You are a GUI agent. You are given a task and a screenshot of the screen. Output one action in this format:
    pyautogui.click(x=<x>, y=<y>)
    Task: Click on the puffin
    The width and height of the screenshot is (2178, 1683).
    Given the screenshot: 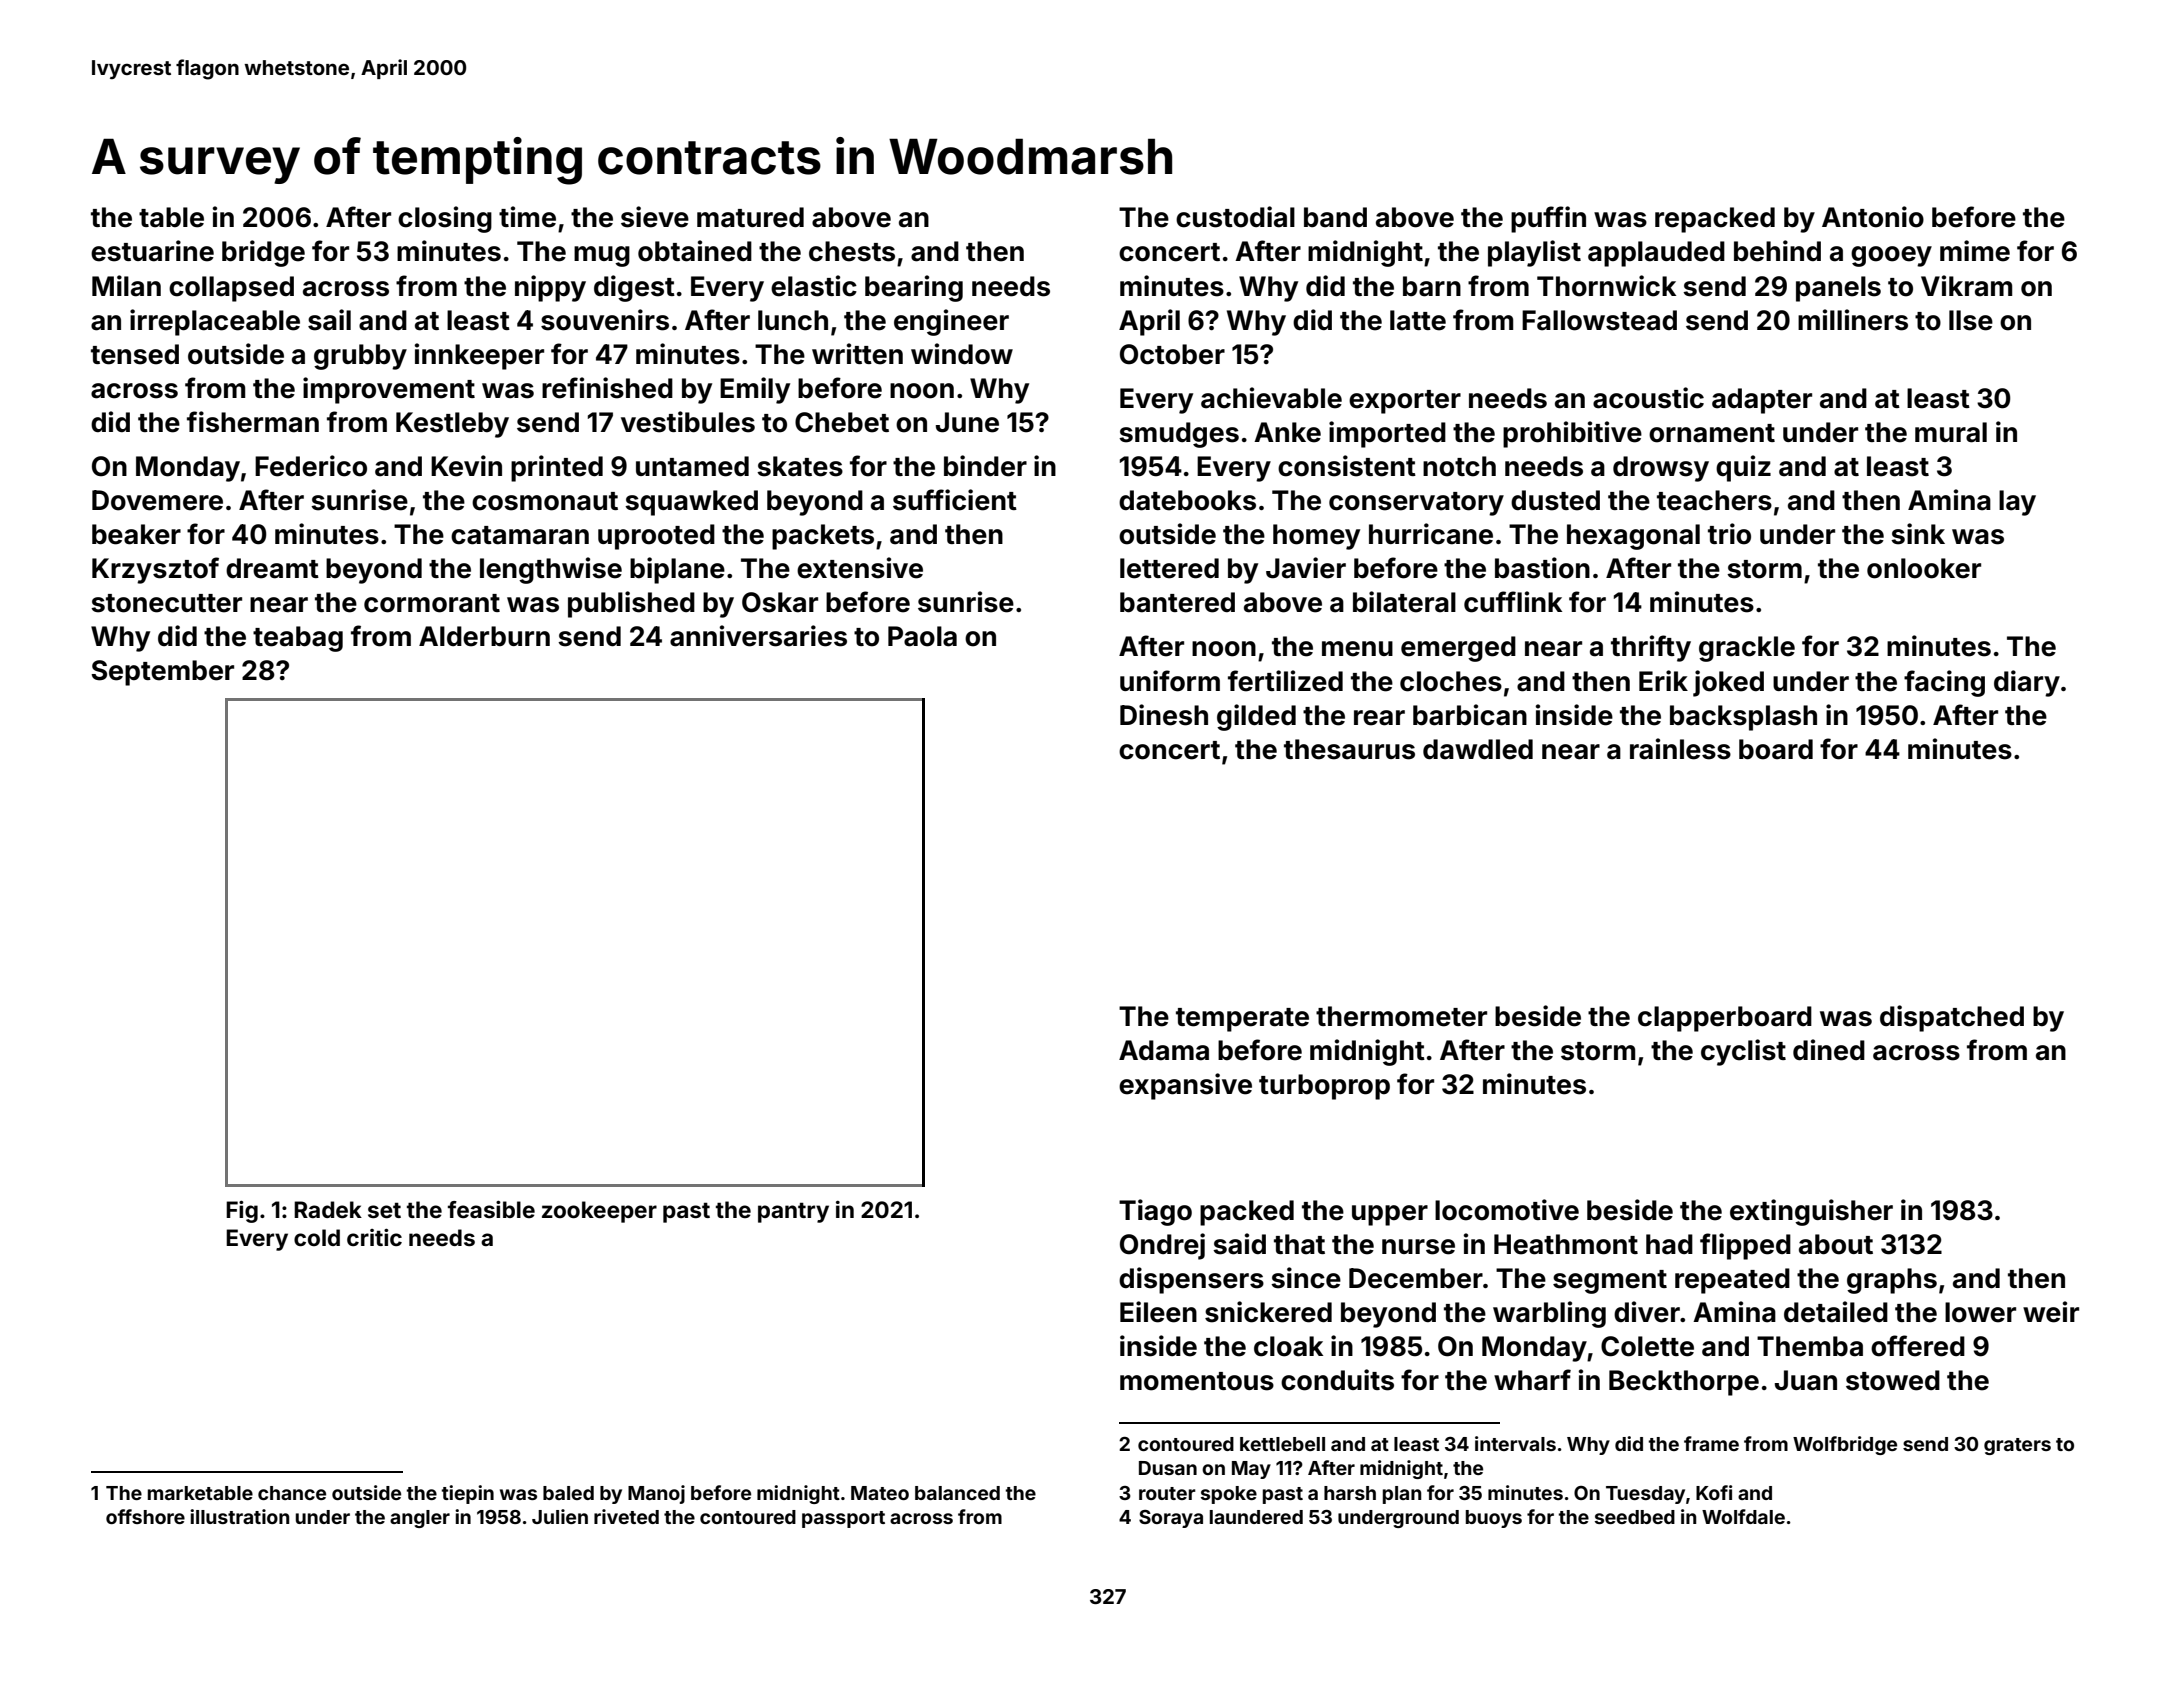 What is the action you would take?
    pyautogui.click(x=1548, y=219)
